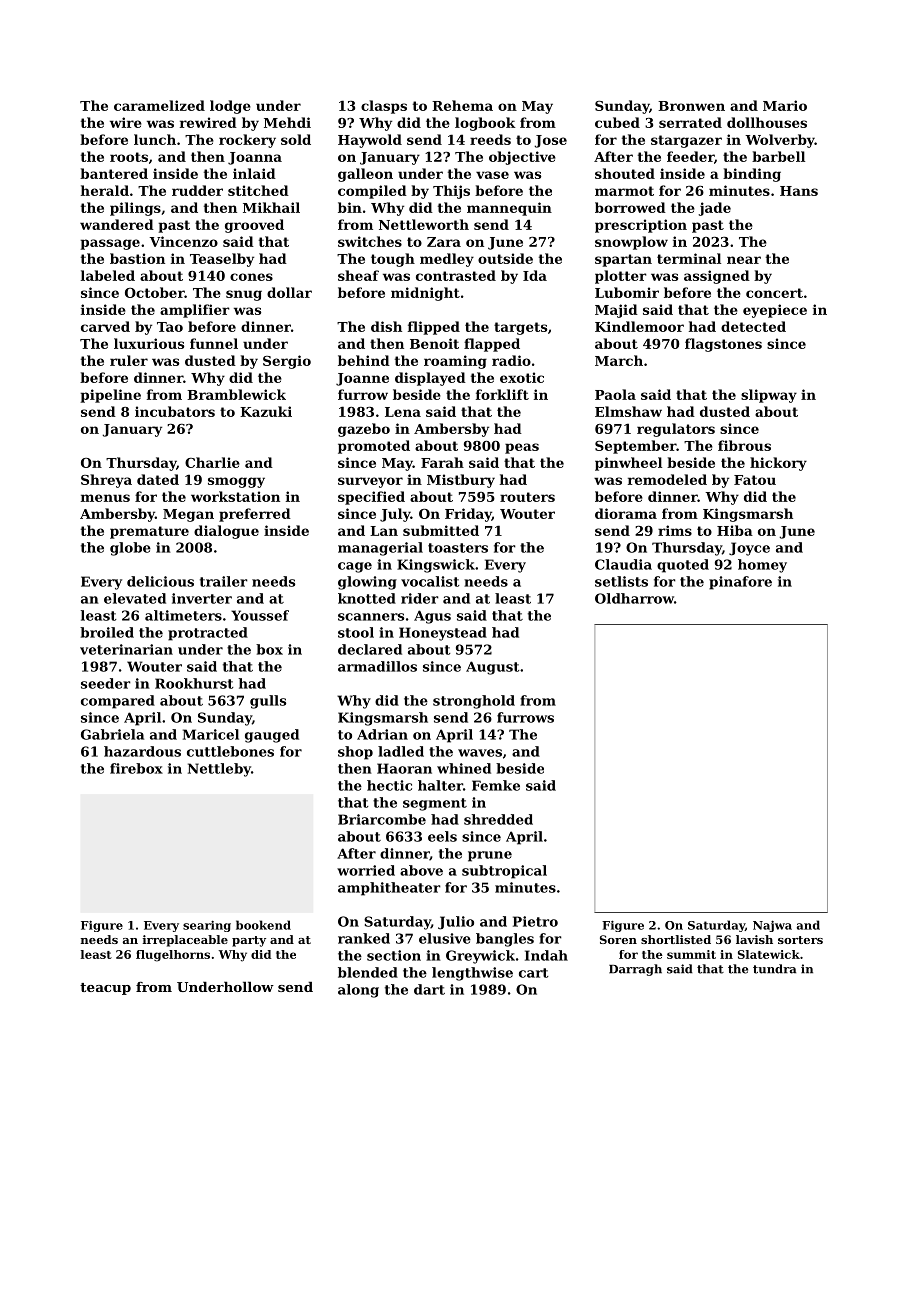 Image resolution: width=908 pixels, height=1316 pixels. Describe the element at coordinates (774, 969) in the screenshot. I see `tundra` at that location.
